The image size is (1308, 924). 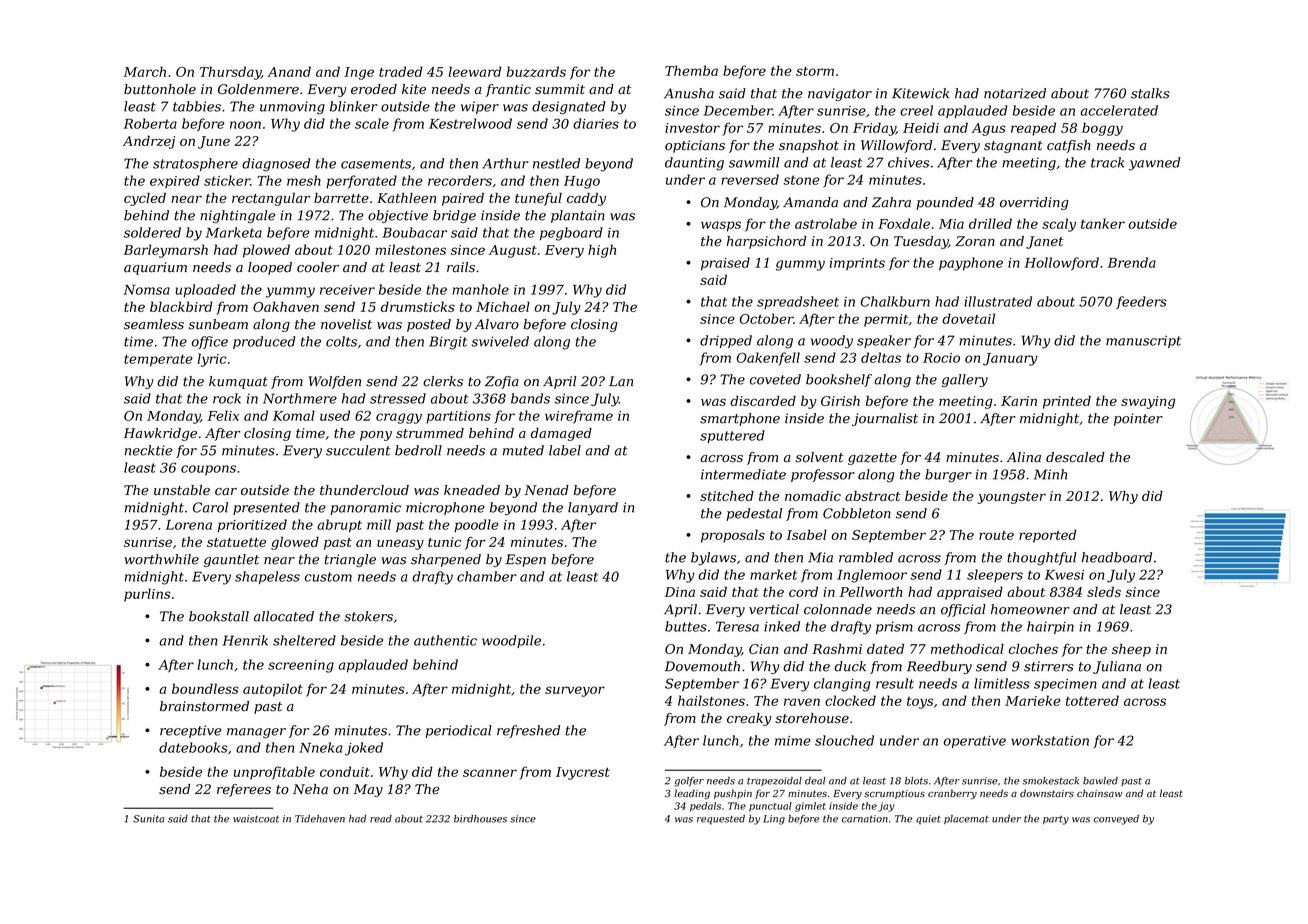 I want to click on dripped, so click(x=726, y=341).
